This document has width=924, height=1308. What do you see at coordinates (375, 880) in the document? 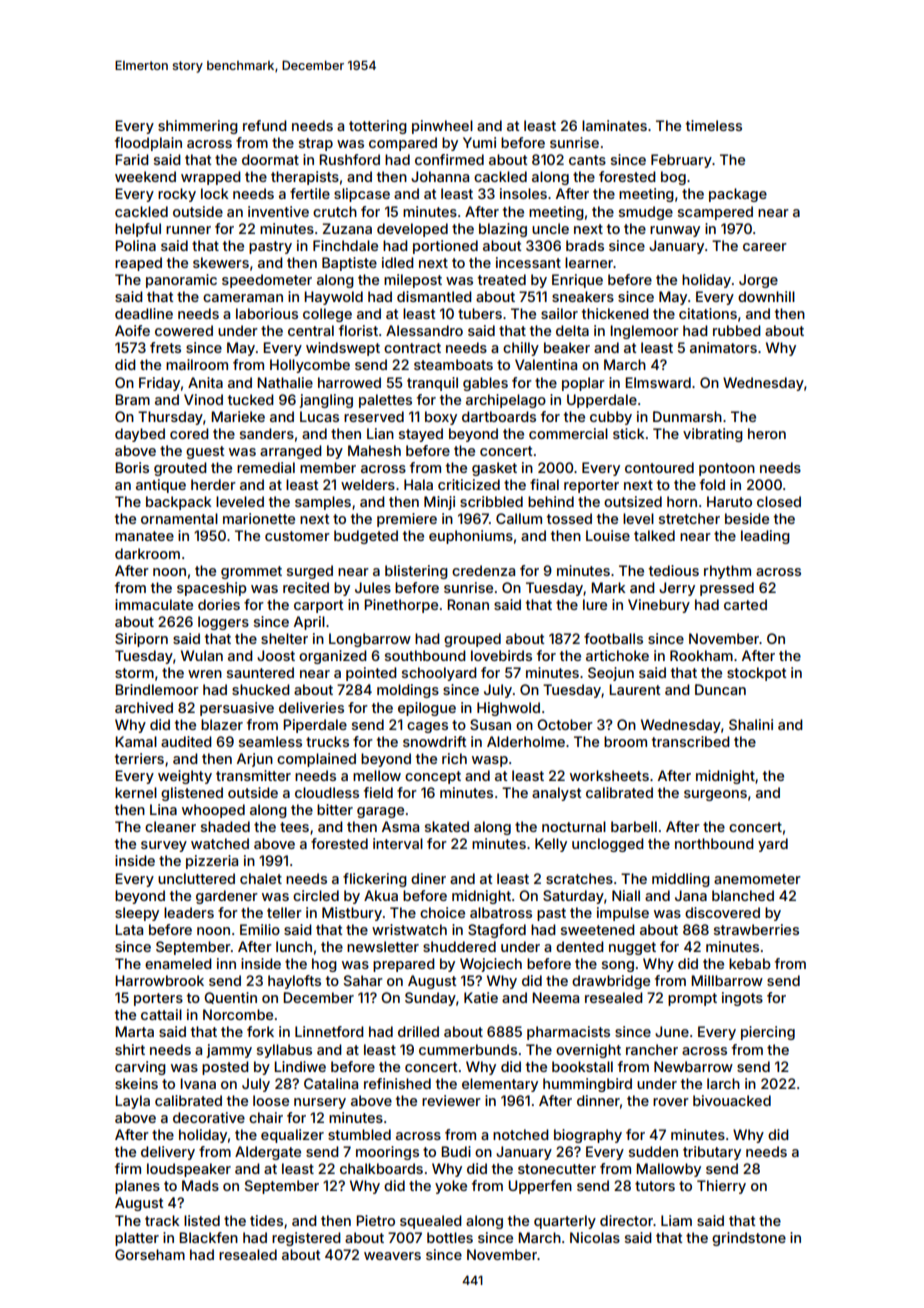
I see `flickering` at bounding box center [375, 880].
